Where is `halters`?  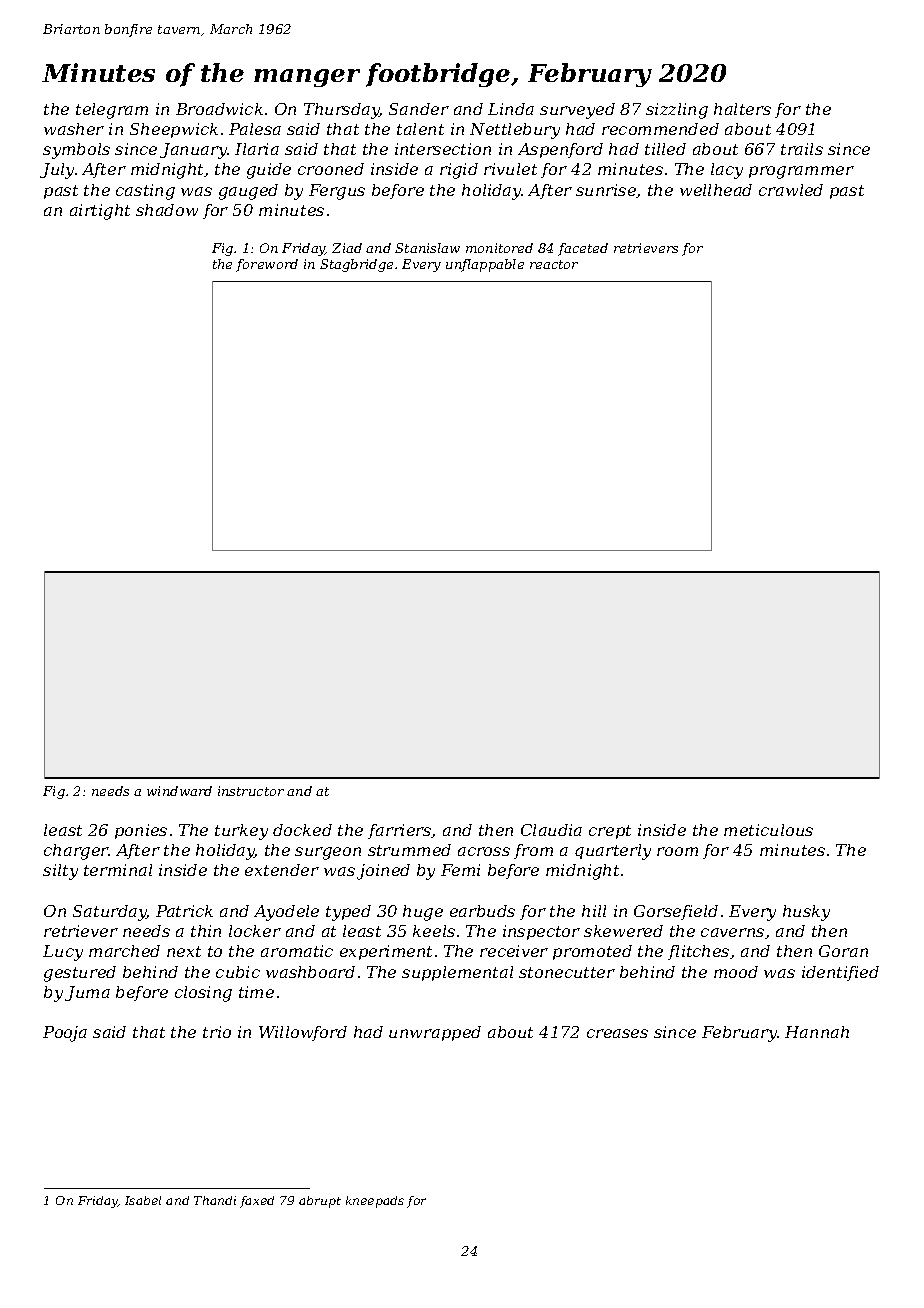
halters is located at coordinates (742, 109).
